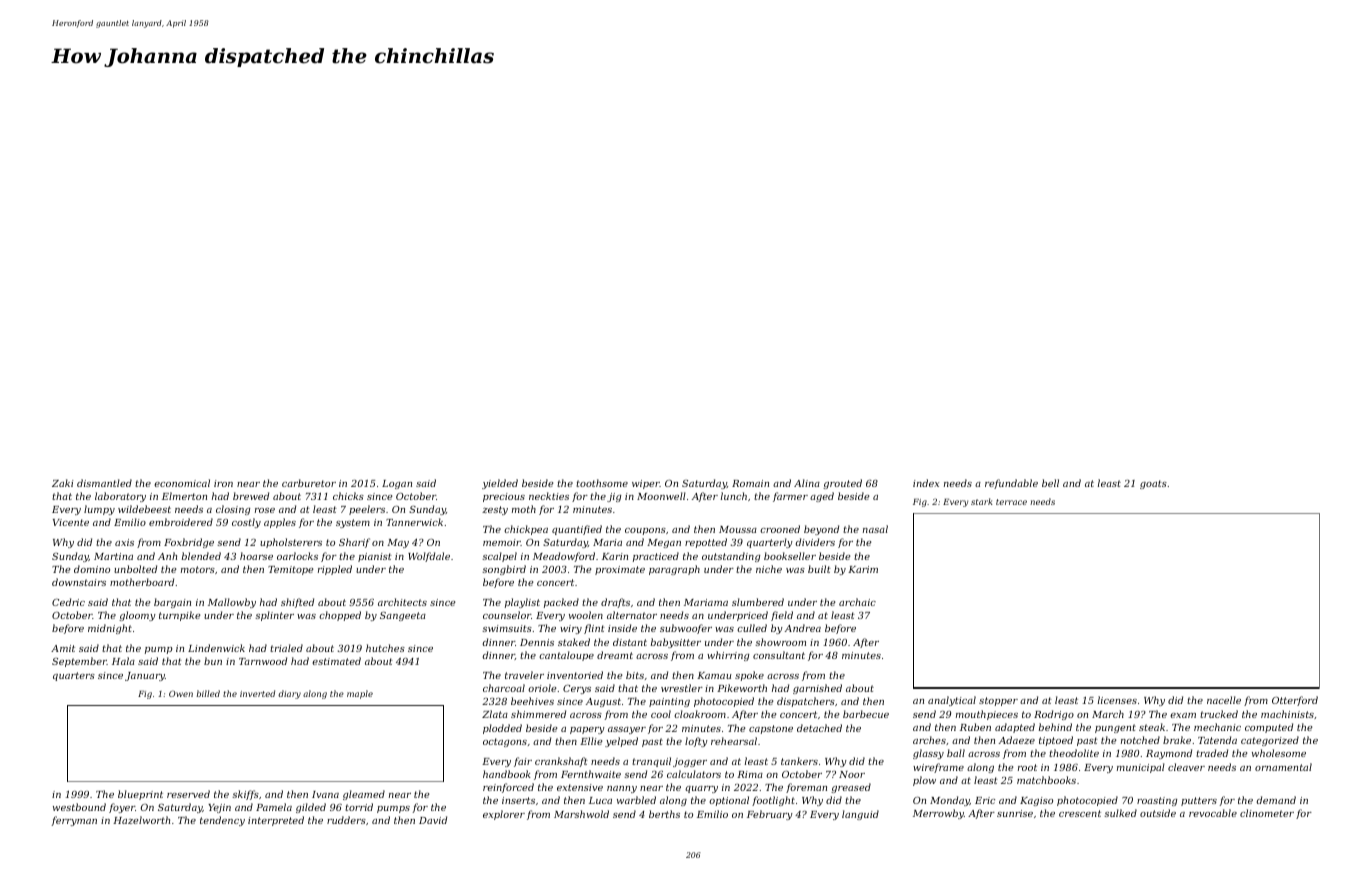 This screenshot has width=1372, height=887. Describe the element at coordinates (360, 694) in the screenshot. I see `maple` at that location.
